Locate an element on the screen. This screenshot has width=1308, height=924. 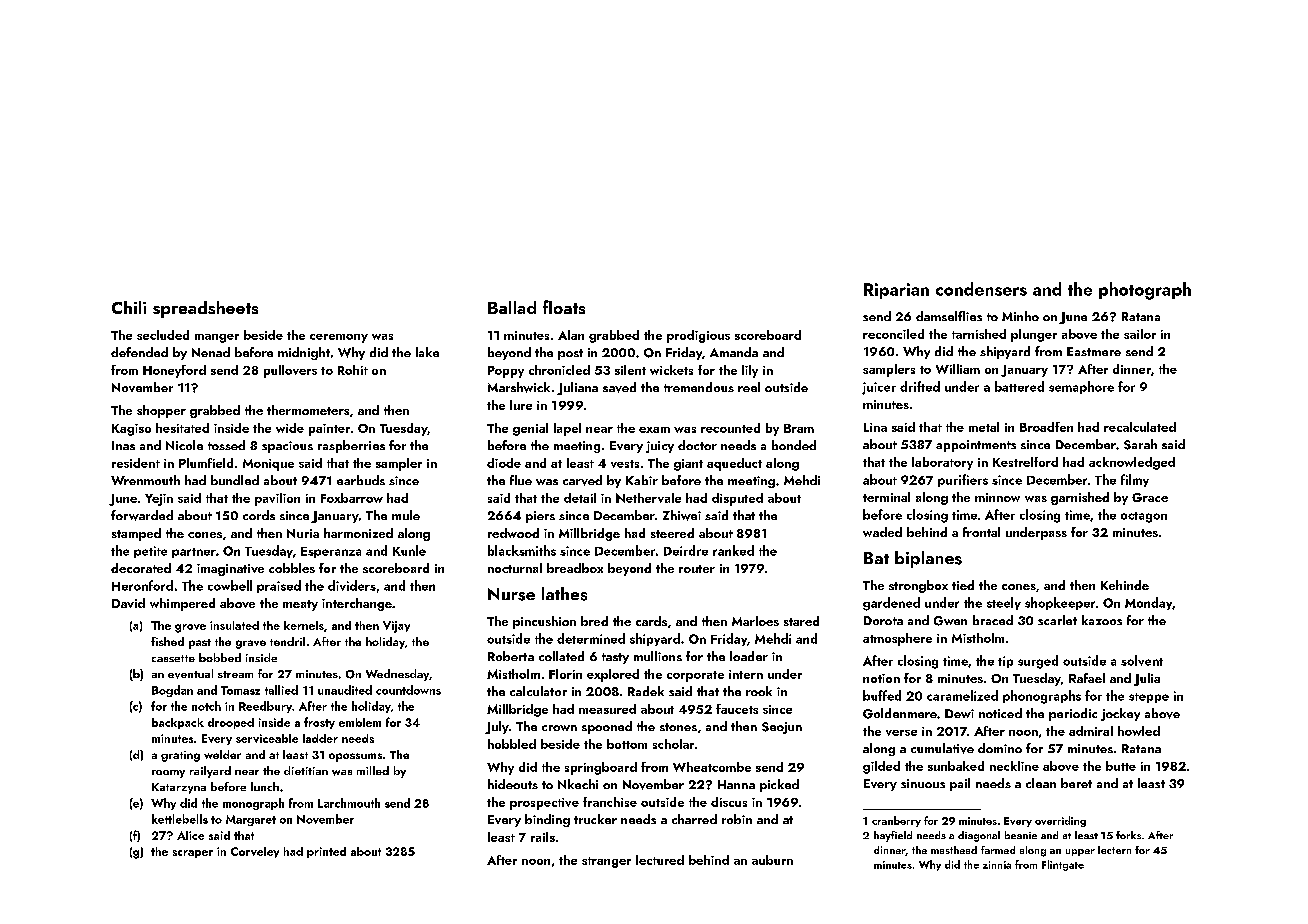
printed is located at coordinates (326, 852).
